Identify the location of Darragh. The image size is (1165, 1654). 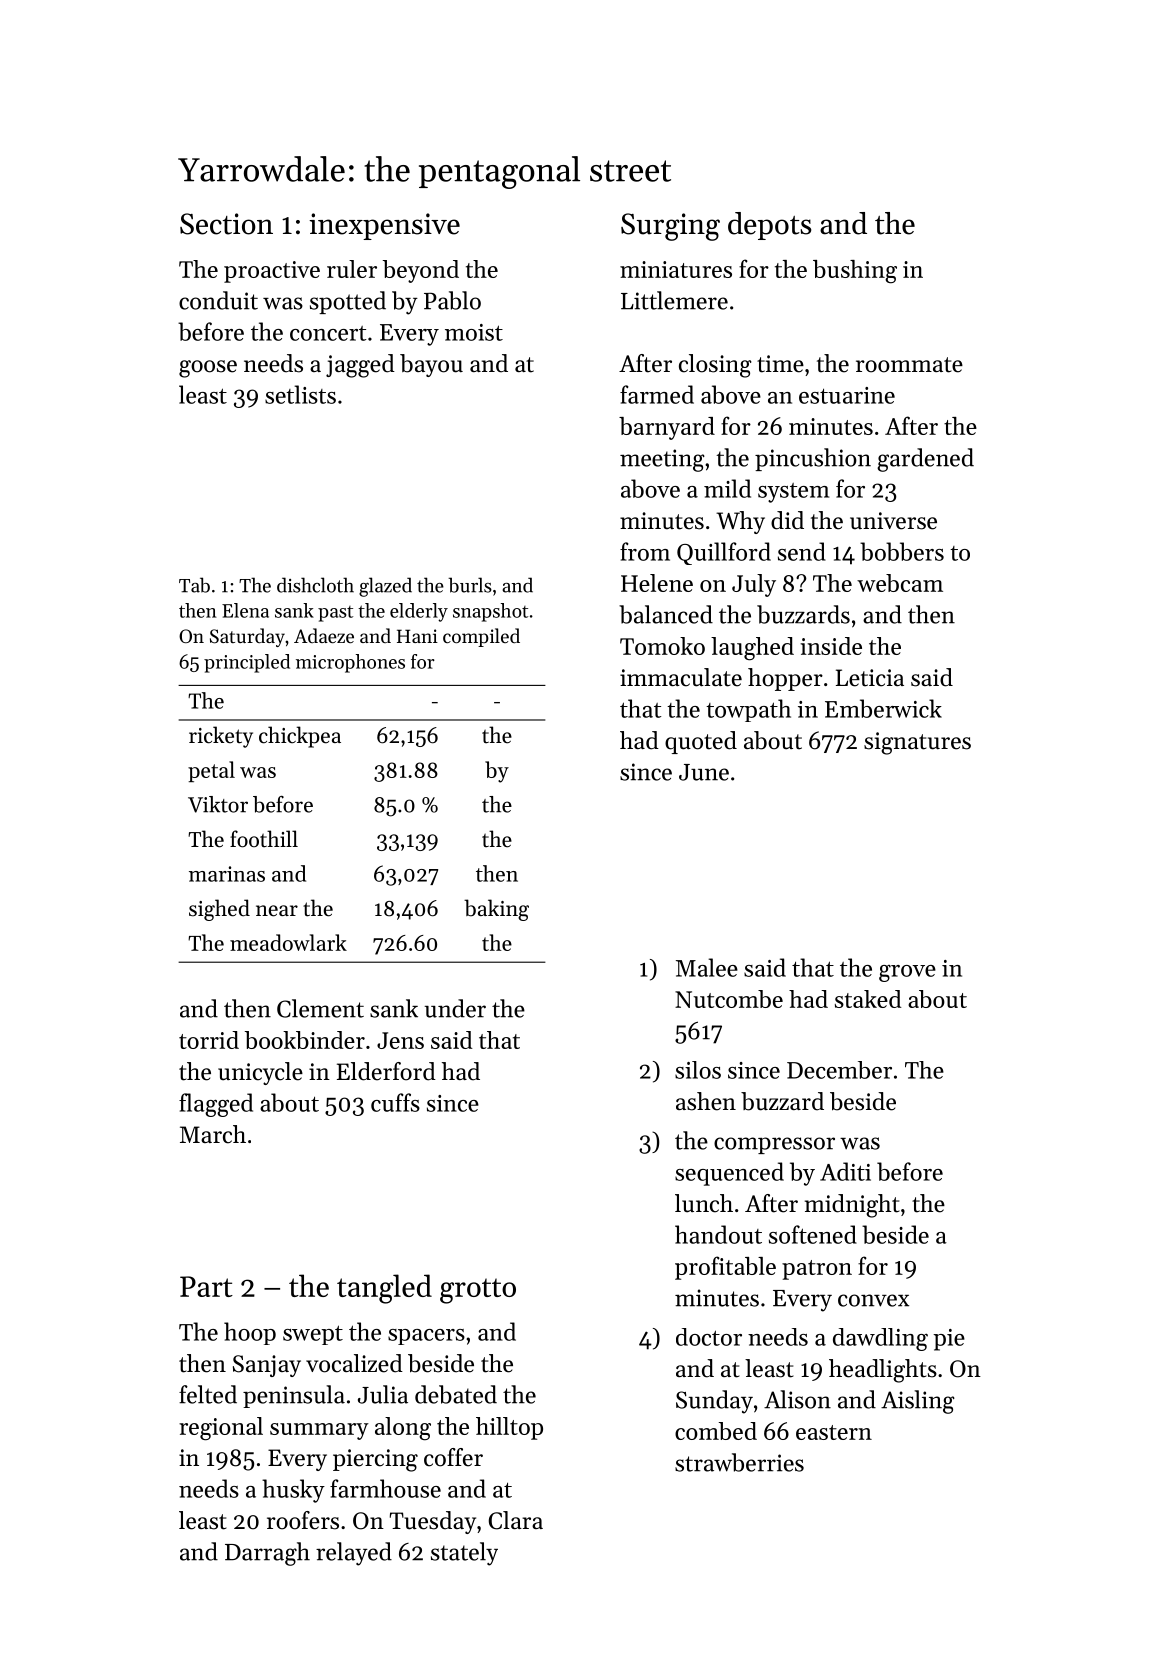
(267, 1554).
